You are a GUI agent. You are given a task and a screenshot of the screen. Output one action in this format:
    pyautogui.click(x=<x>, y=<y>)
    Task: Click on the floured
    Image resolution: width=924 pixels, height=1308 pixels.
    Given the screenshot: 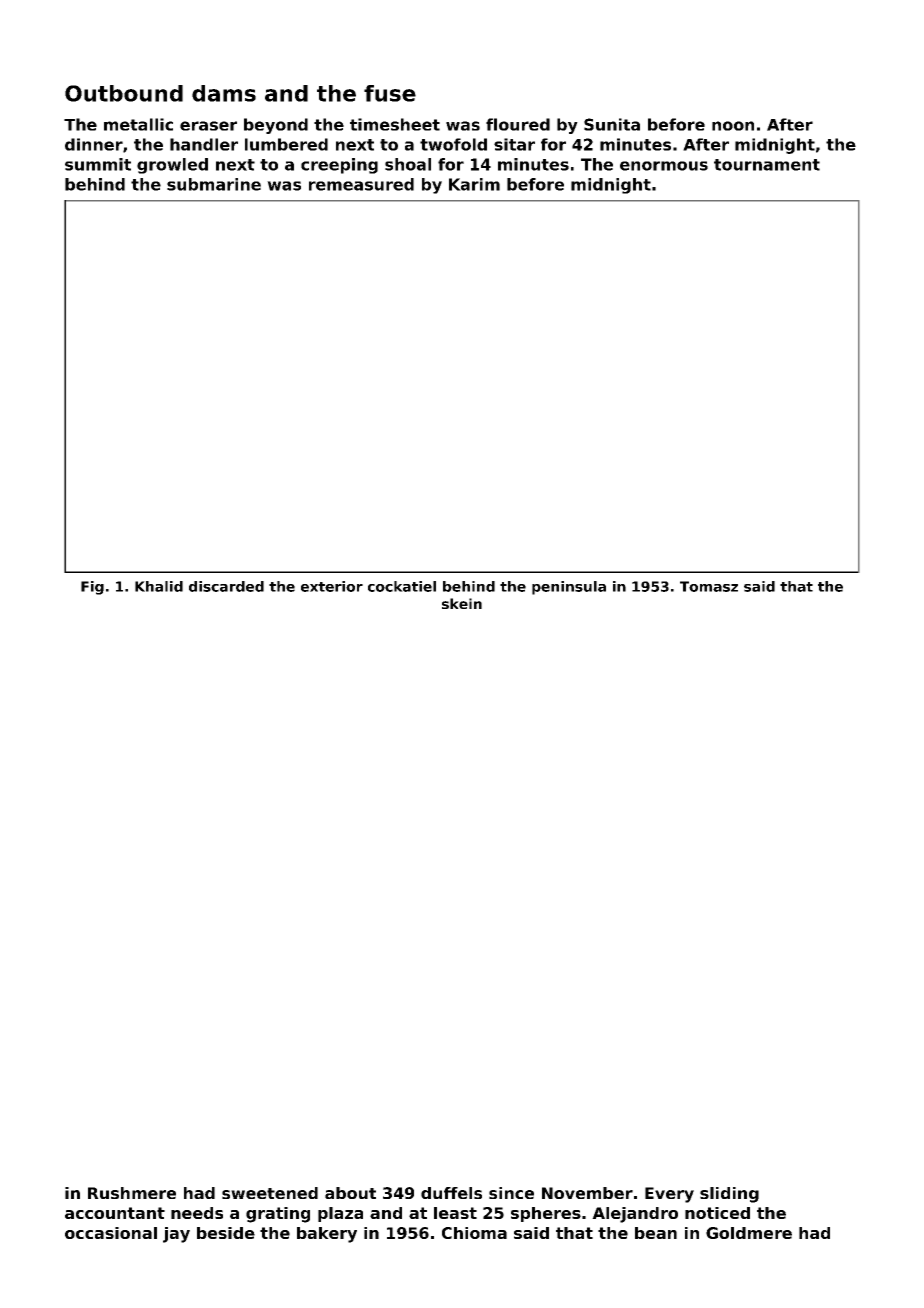 What is the action you would take?
    pyautogui.click(x=518, y=124)
